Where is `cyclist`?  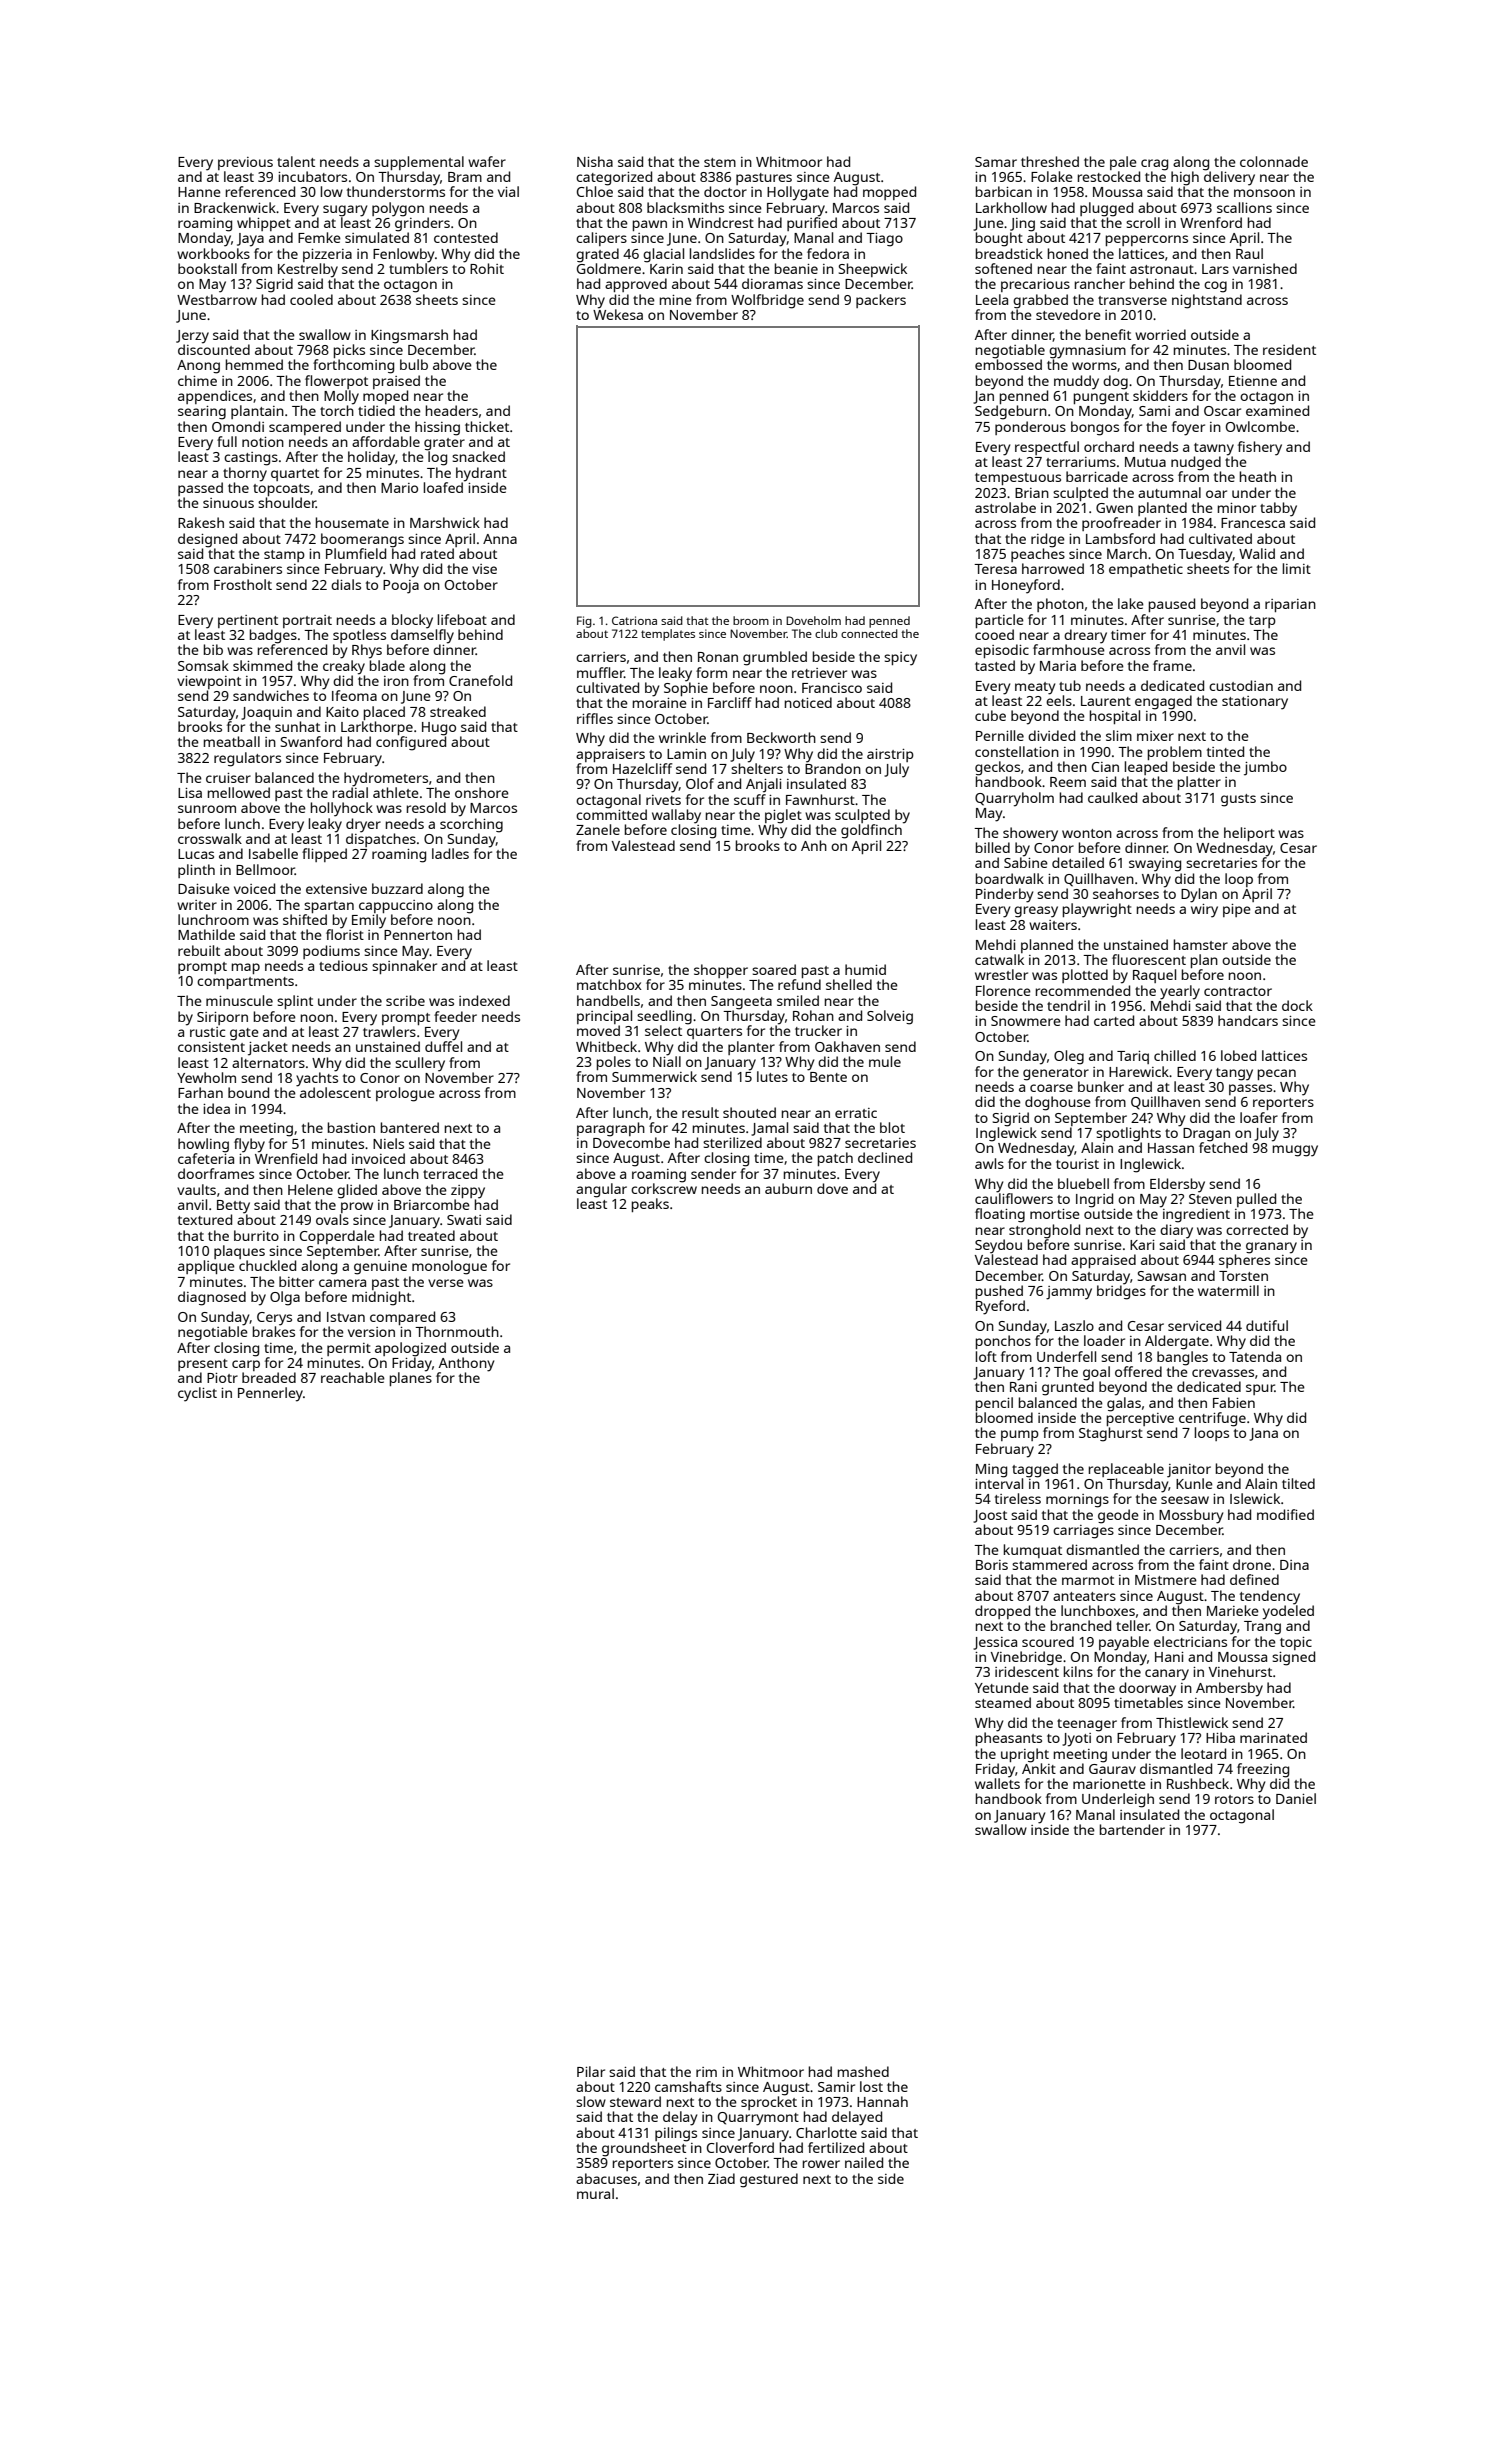
cyclist is located at coordinates (197, 1394).
